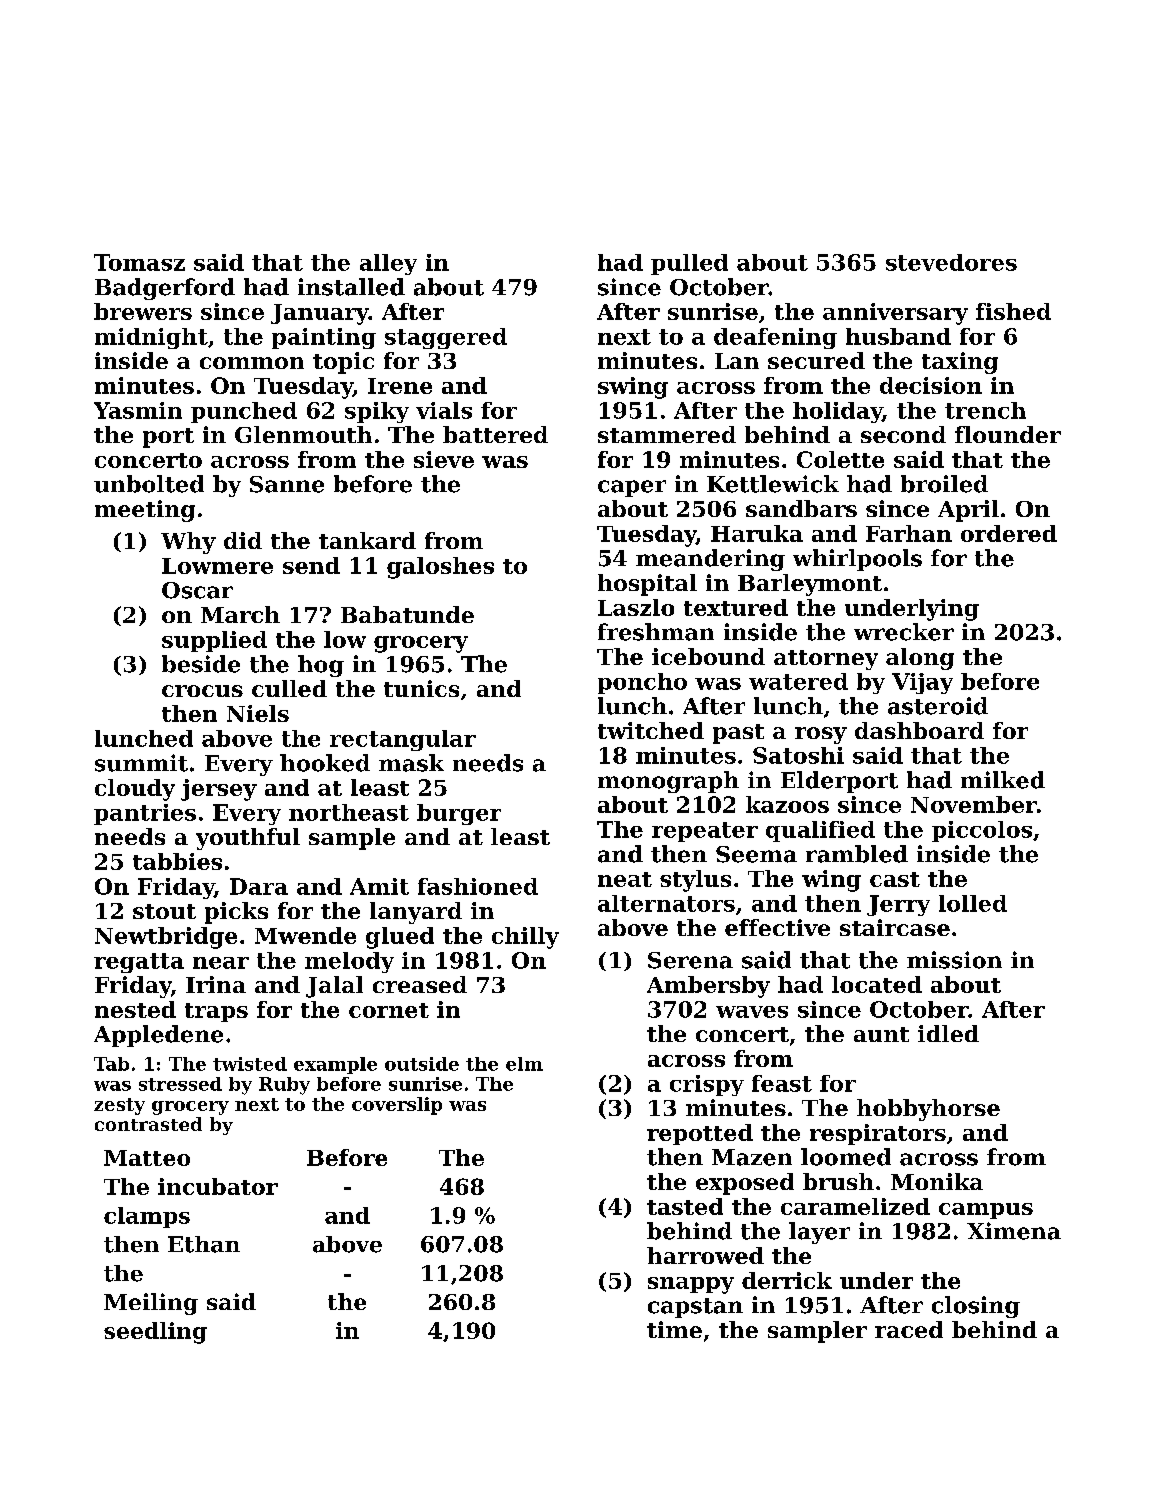  Describe the element at coordinates (165, 289) in the screenshot. I see `Badgerford` at that location.
